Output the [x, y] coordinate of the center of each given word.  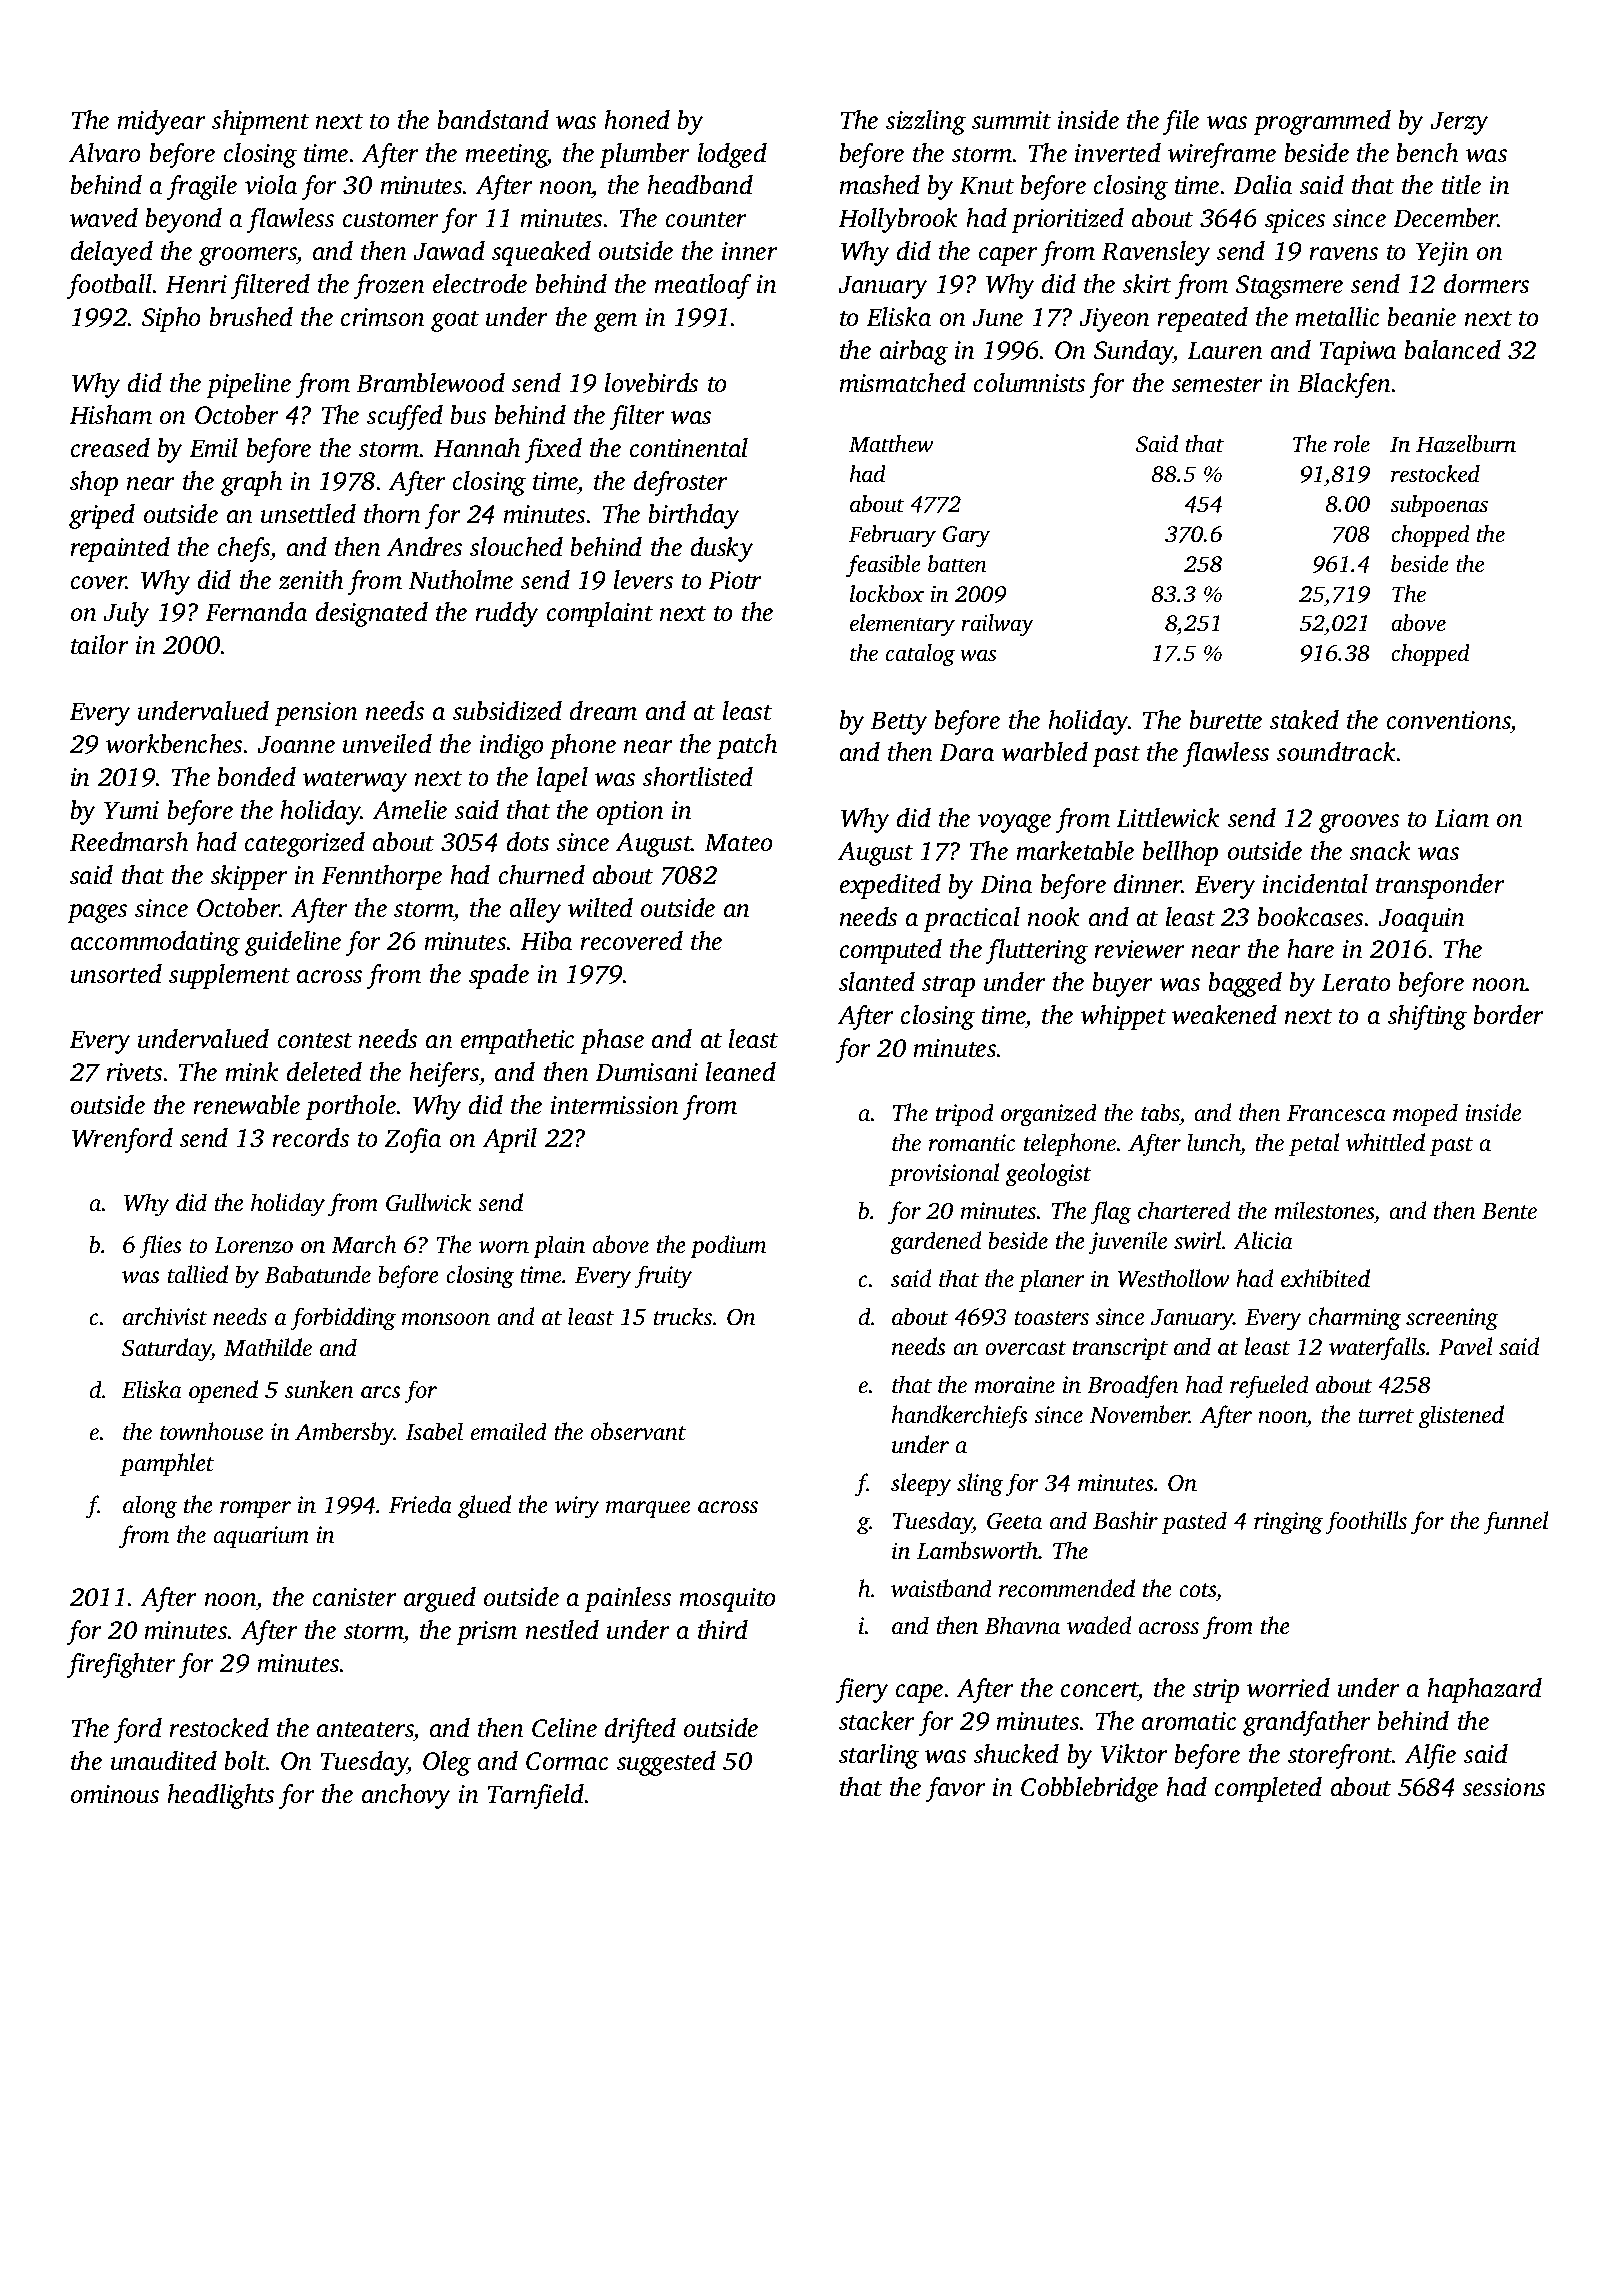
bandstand [493, 120]
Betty [899, 723]
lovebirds [651, 383]
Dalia [1262, 185]
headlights [220, 1796]
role [1352, 444]
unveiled [387, 744]
